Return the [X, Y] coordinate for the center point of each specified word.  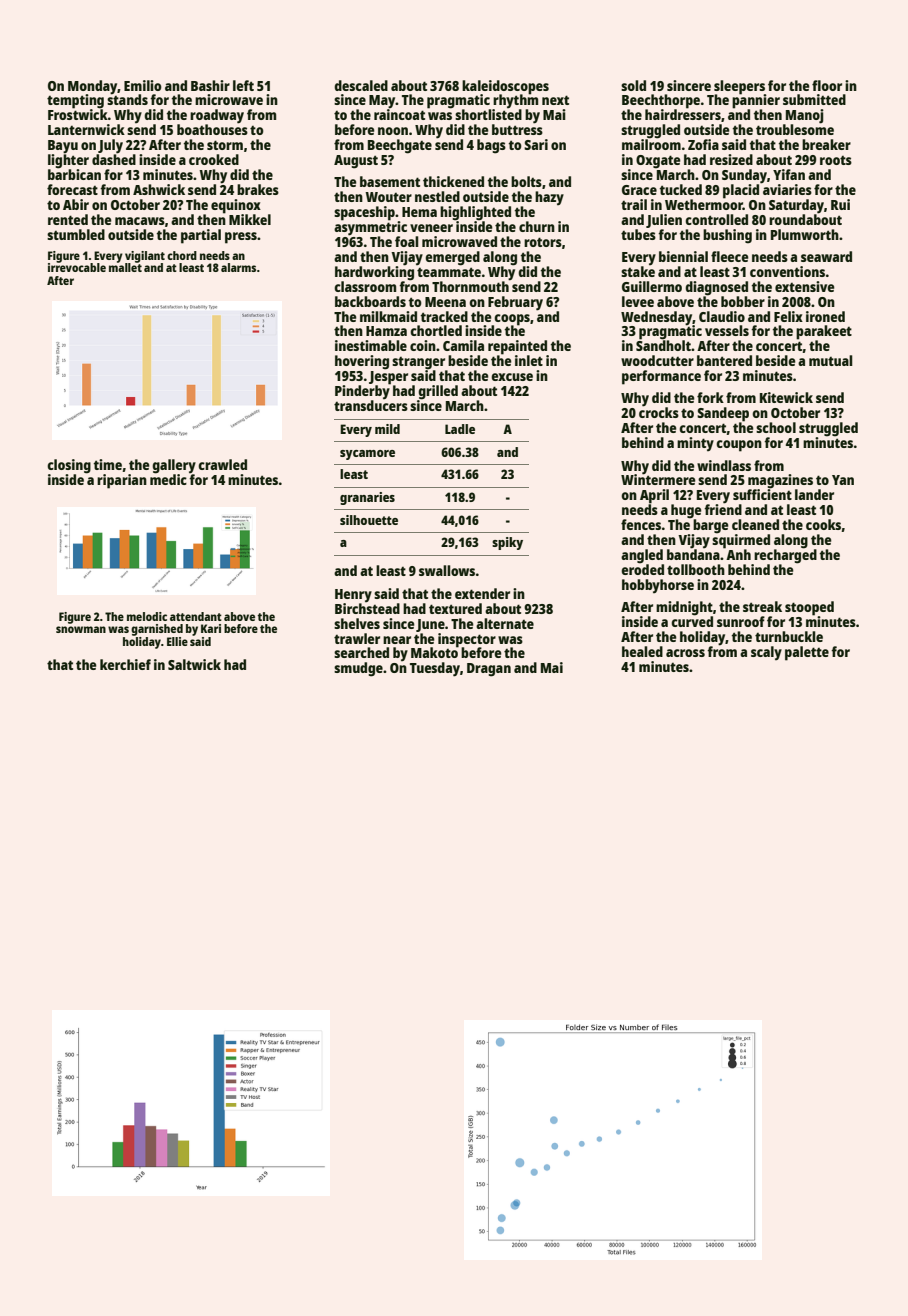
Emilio [143, 85]
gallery [174, 466]
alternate [505, 623]
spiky [507, 543]
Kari [211, 628]
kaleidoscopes [505, 87]
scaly [766, 653]
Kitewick [786, 397]
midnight [684, 608]
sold [633, 85]
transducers [371, 405]
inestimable [371, 345]
